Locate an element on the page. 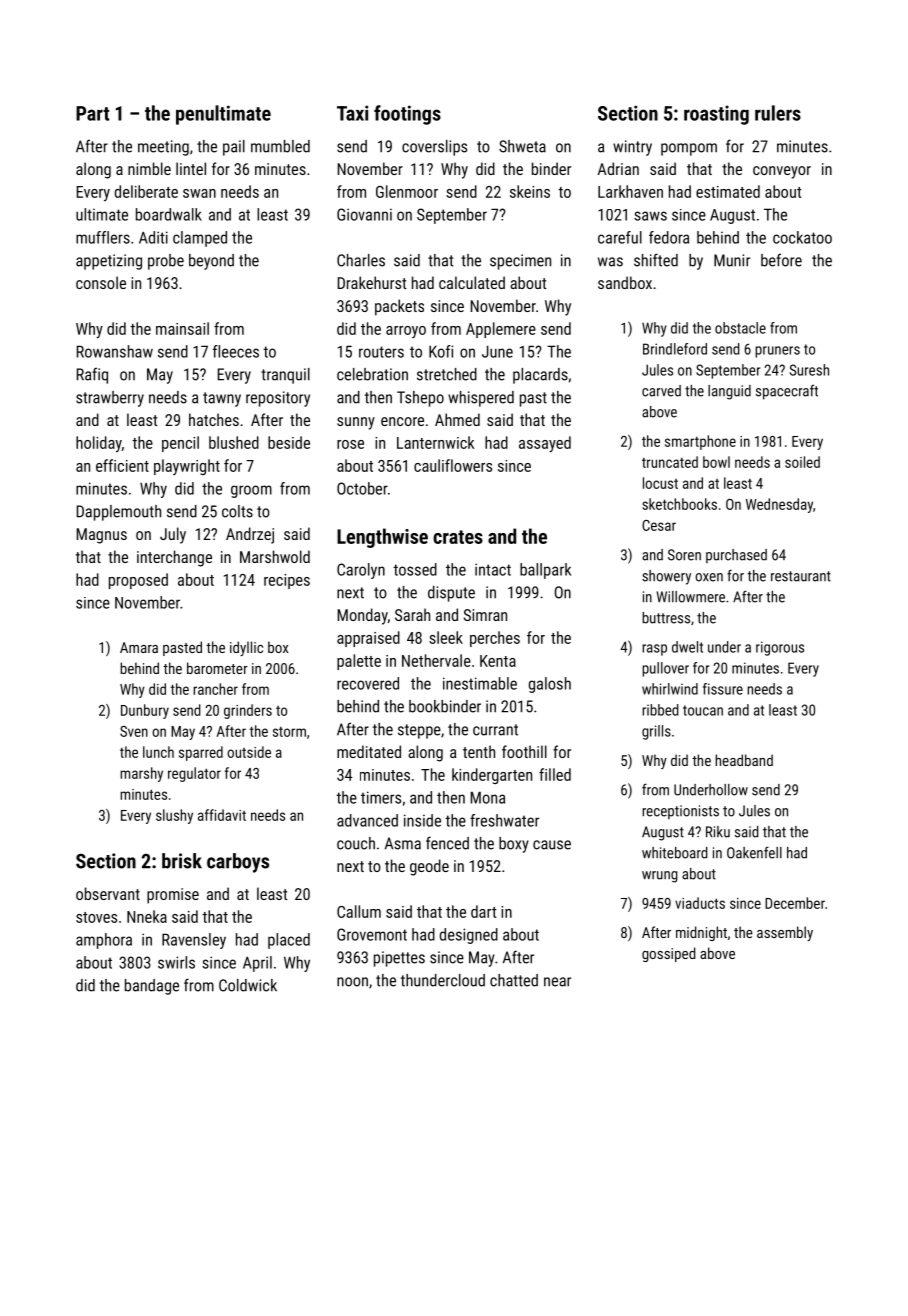  near is located at coordinates (557, 982).
